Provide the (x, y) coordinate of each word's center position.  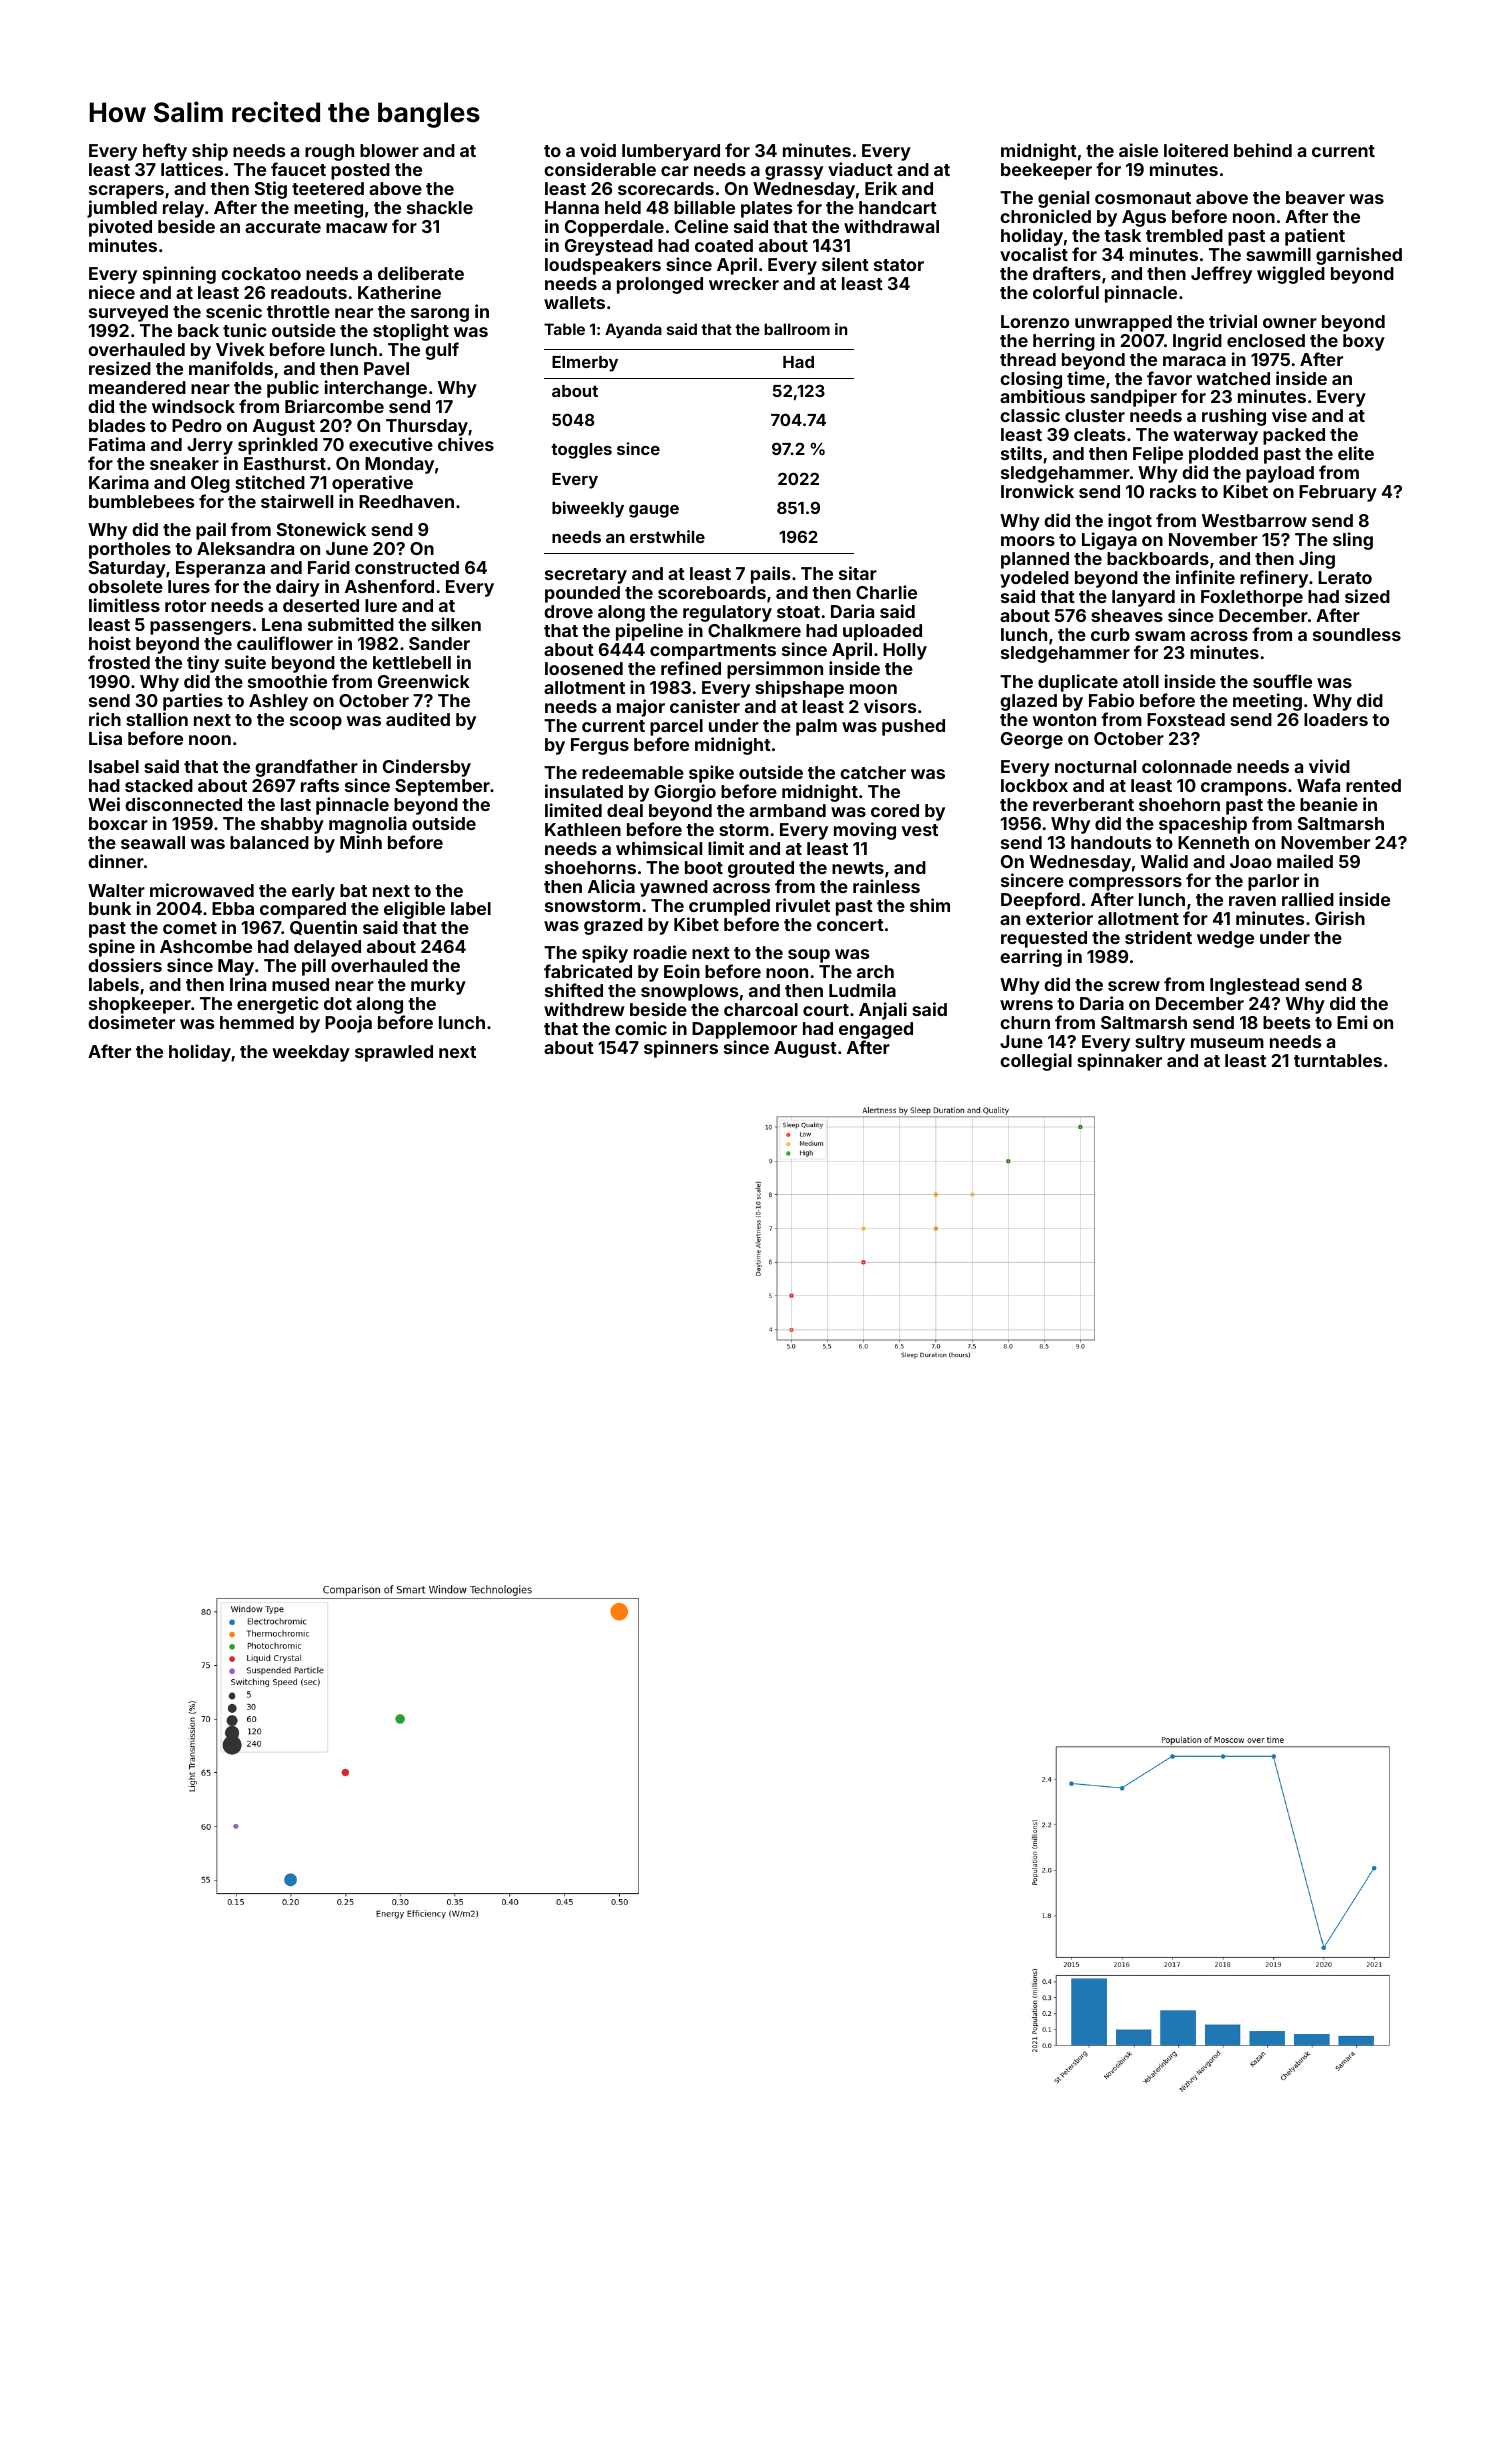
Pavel (386, 368)
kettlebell (412, 662)
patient (1315, 237)
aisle (1138, 150)
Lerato (1345, 577)
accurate (283, 227)
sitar (858, 573)
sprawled (394, 1053)
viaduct (860, 169)
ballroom (797, 329)
